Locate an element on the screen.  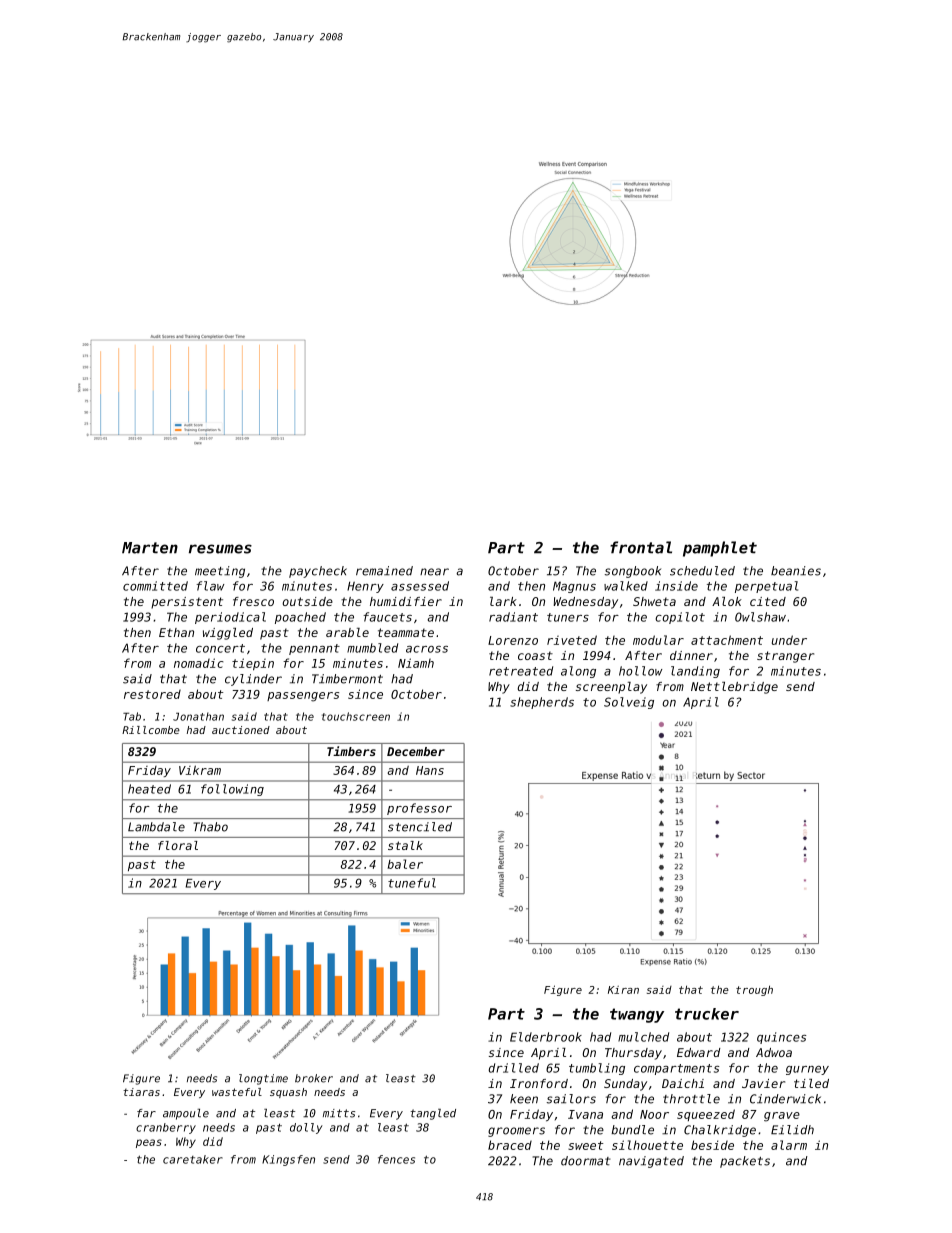
resumes is located at coordinates (220, 549).
